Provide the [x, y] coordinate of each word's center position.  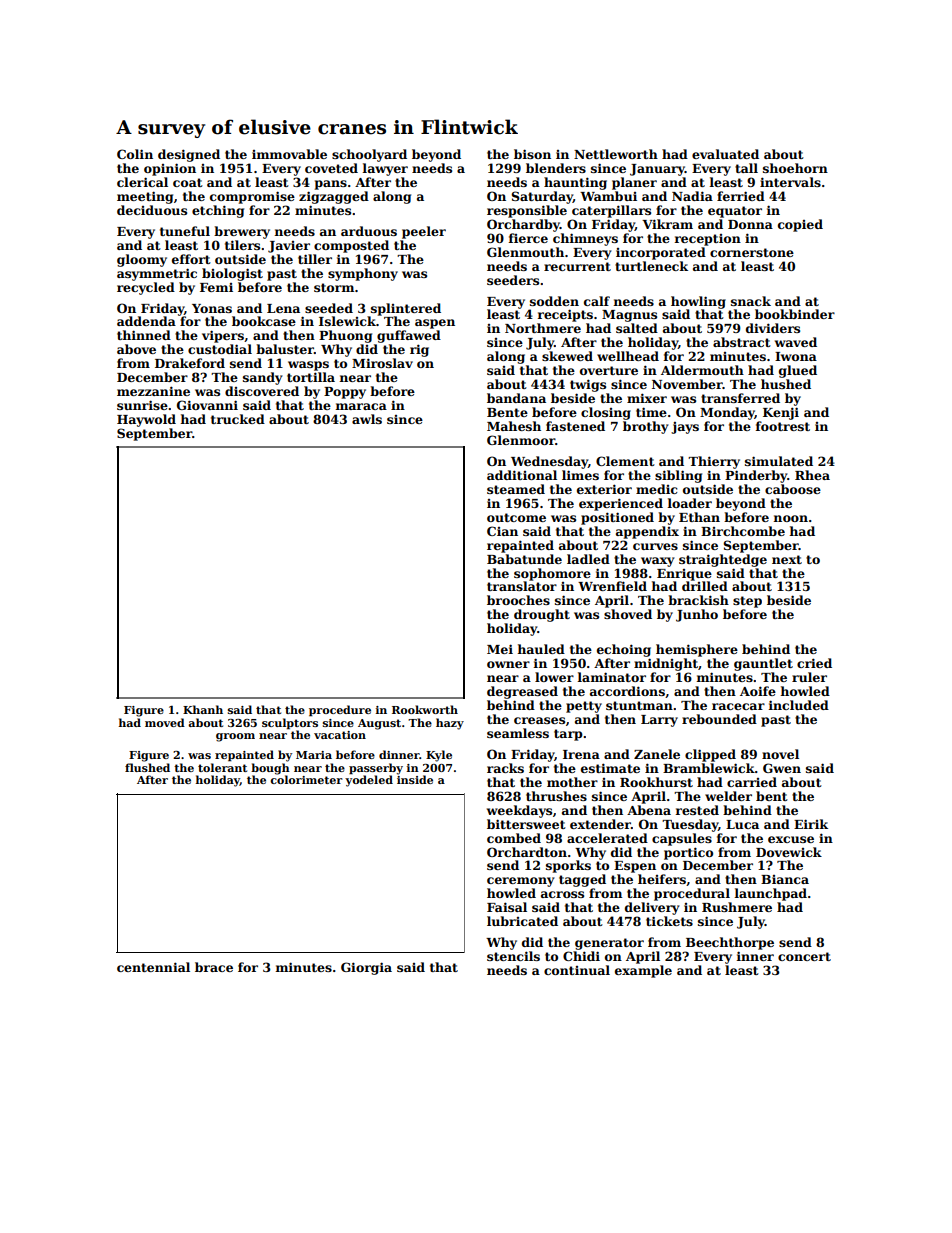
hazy [450, 724]
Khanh [203, 709]
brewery [242, 232]
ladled [588, 559]
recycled [146, 288]
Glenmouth [525, 252]
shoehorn [795, 168]
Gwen [782, 768]
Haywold [146, 420]
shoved [628, 614]
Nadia [692, 196]
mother [572, 782]
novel [780, 754]
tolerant [222, 767]
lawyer [385, 169]
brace [214, 967]
